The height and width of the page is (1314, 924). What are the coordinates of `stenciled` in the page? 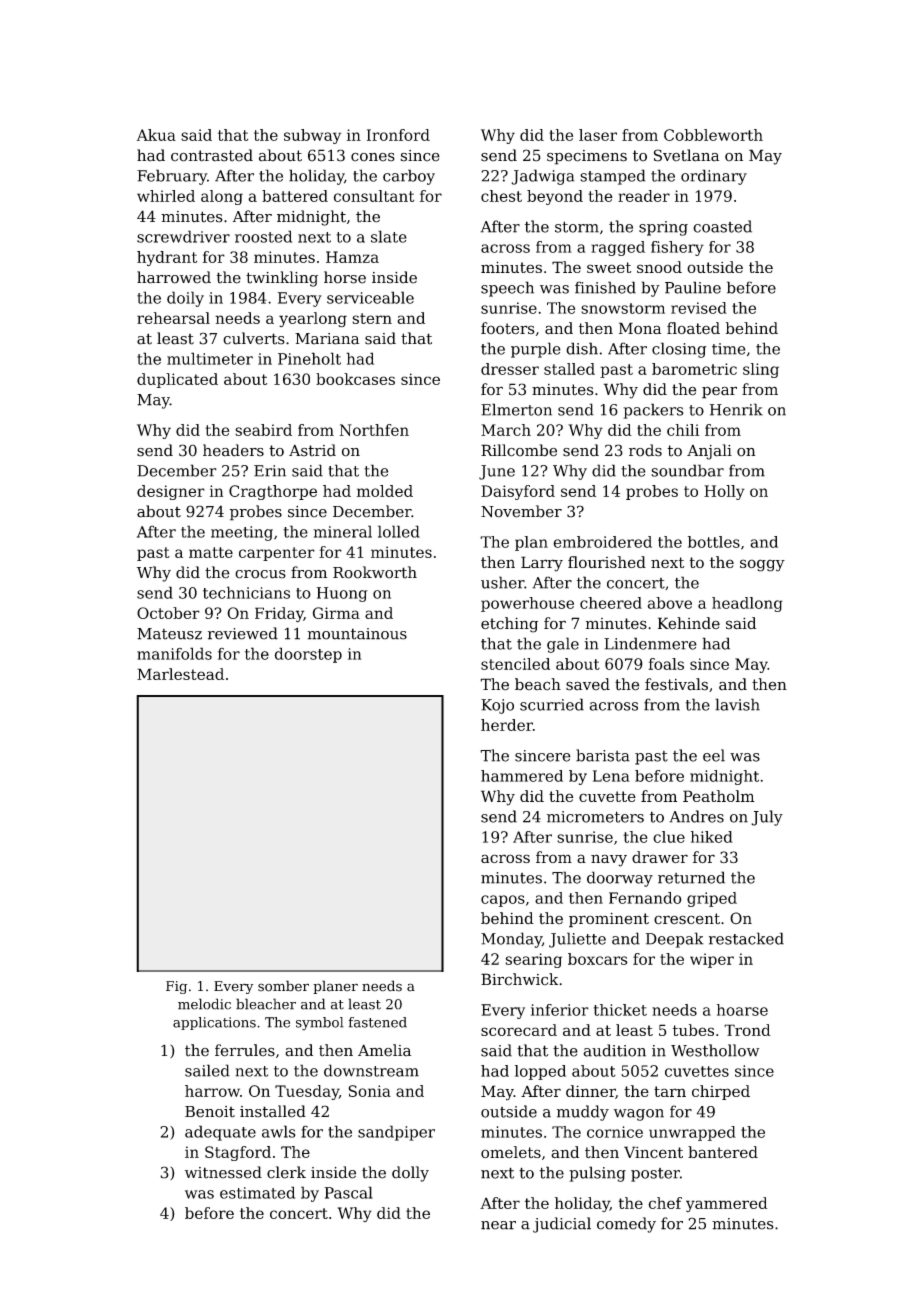 It's located at (515, 664).
